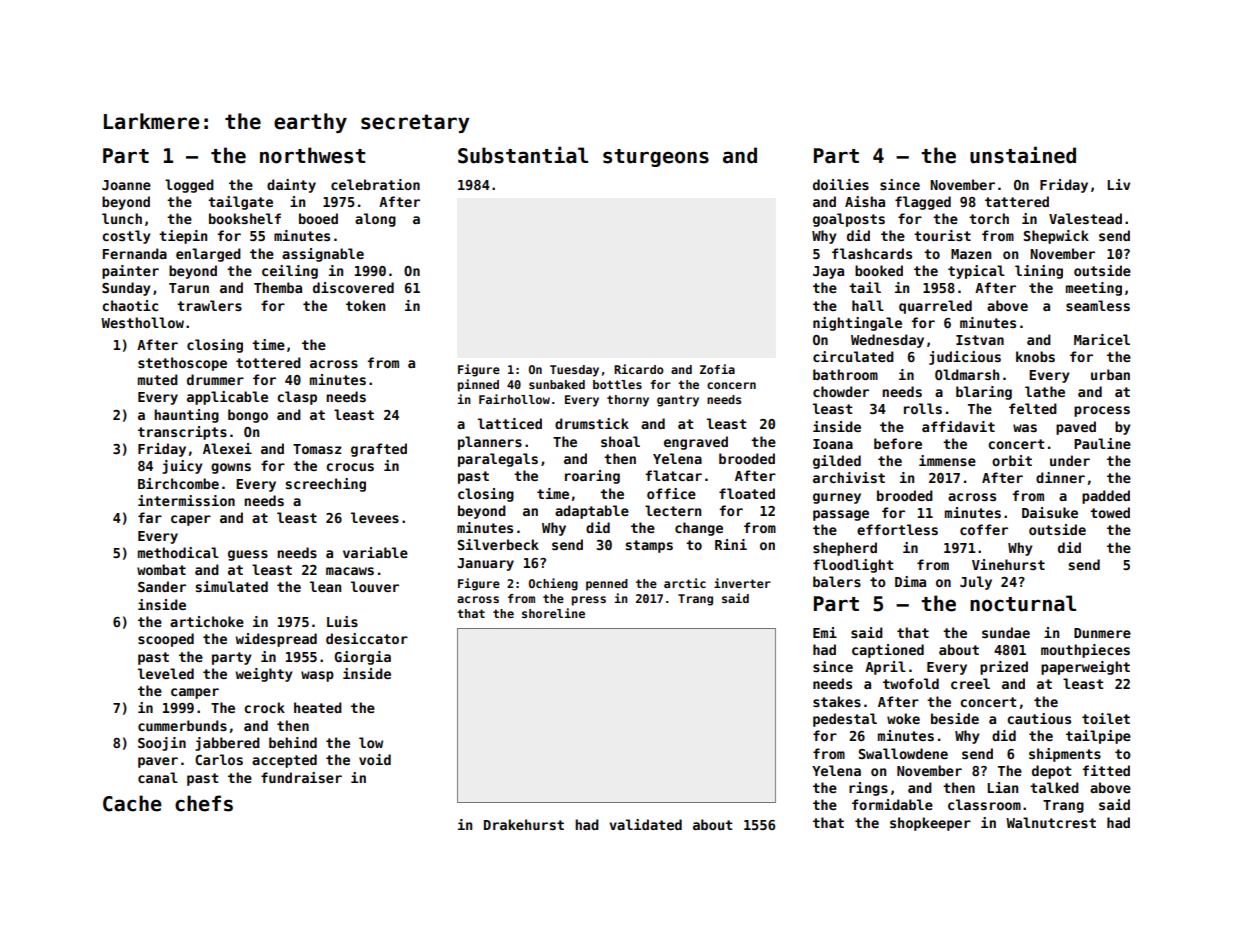 The width and height of the screenshot is (1233, 952). I want to click on northwest, so click(312, 155).
